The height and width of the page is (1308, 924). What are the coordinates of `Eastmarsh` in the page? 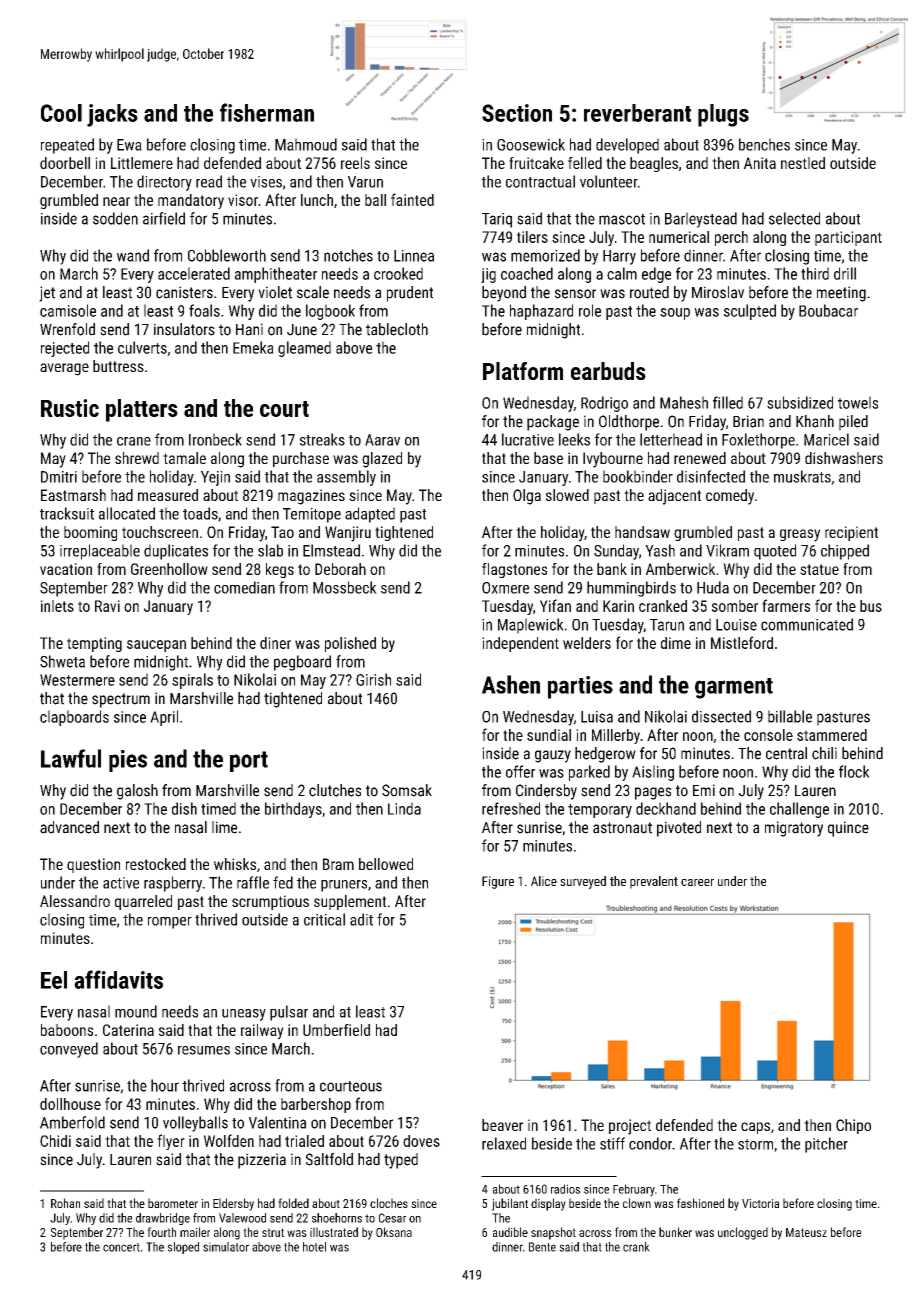 It's located at (73, 495).
